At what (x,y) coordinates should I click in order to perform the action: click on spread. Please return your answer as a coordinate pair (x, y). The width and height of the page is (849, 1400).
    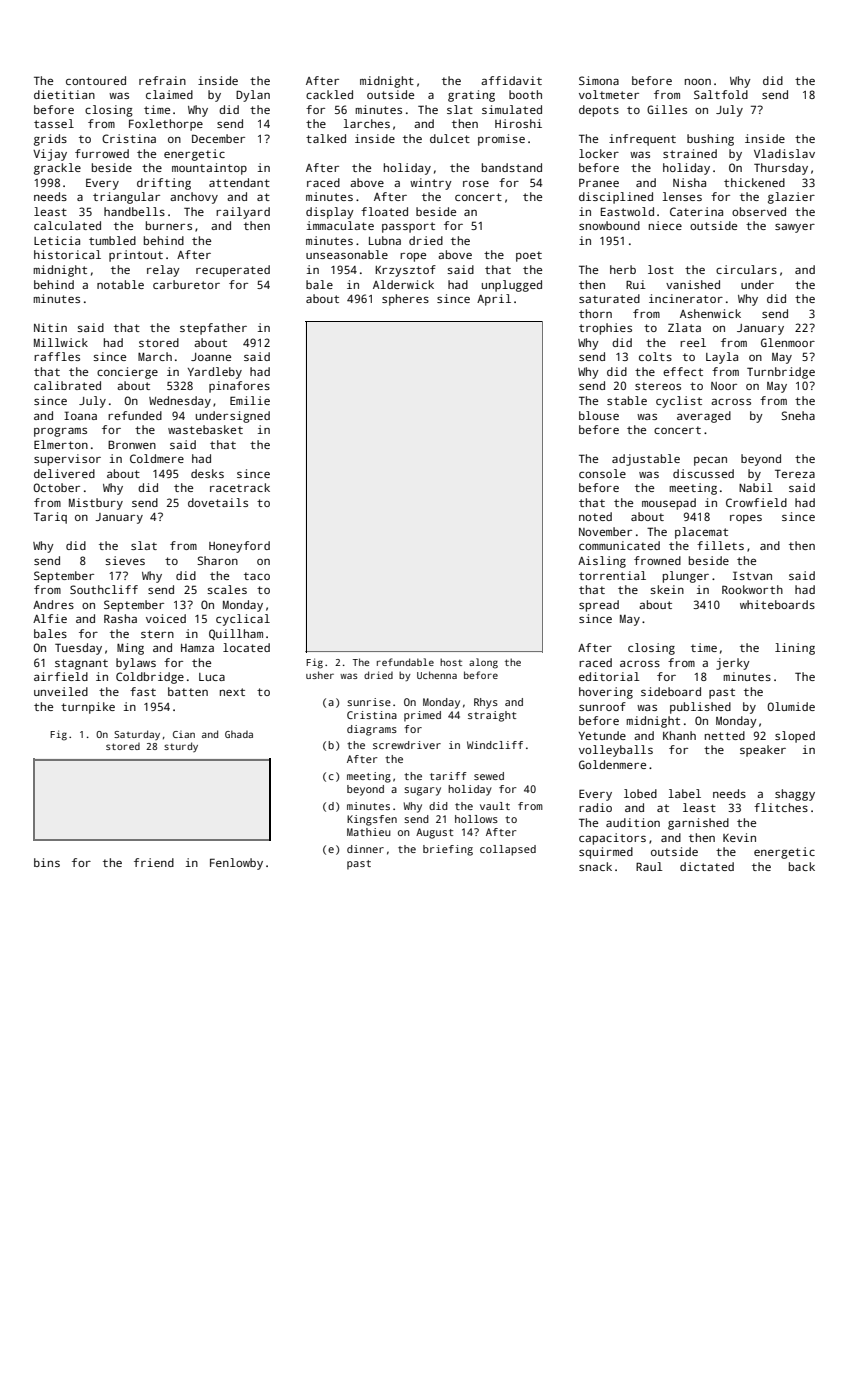
    Looking at the image, I should click on (599, 606).
